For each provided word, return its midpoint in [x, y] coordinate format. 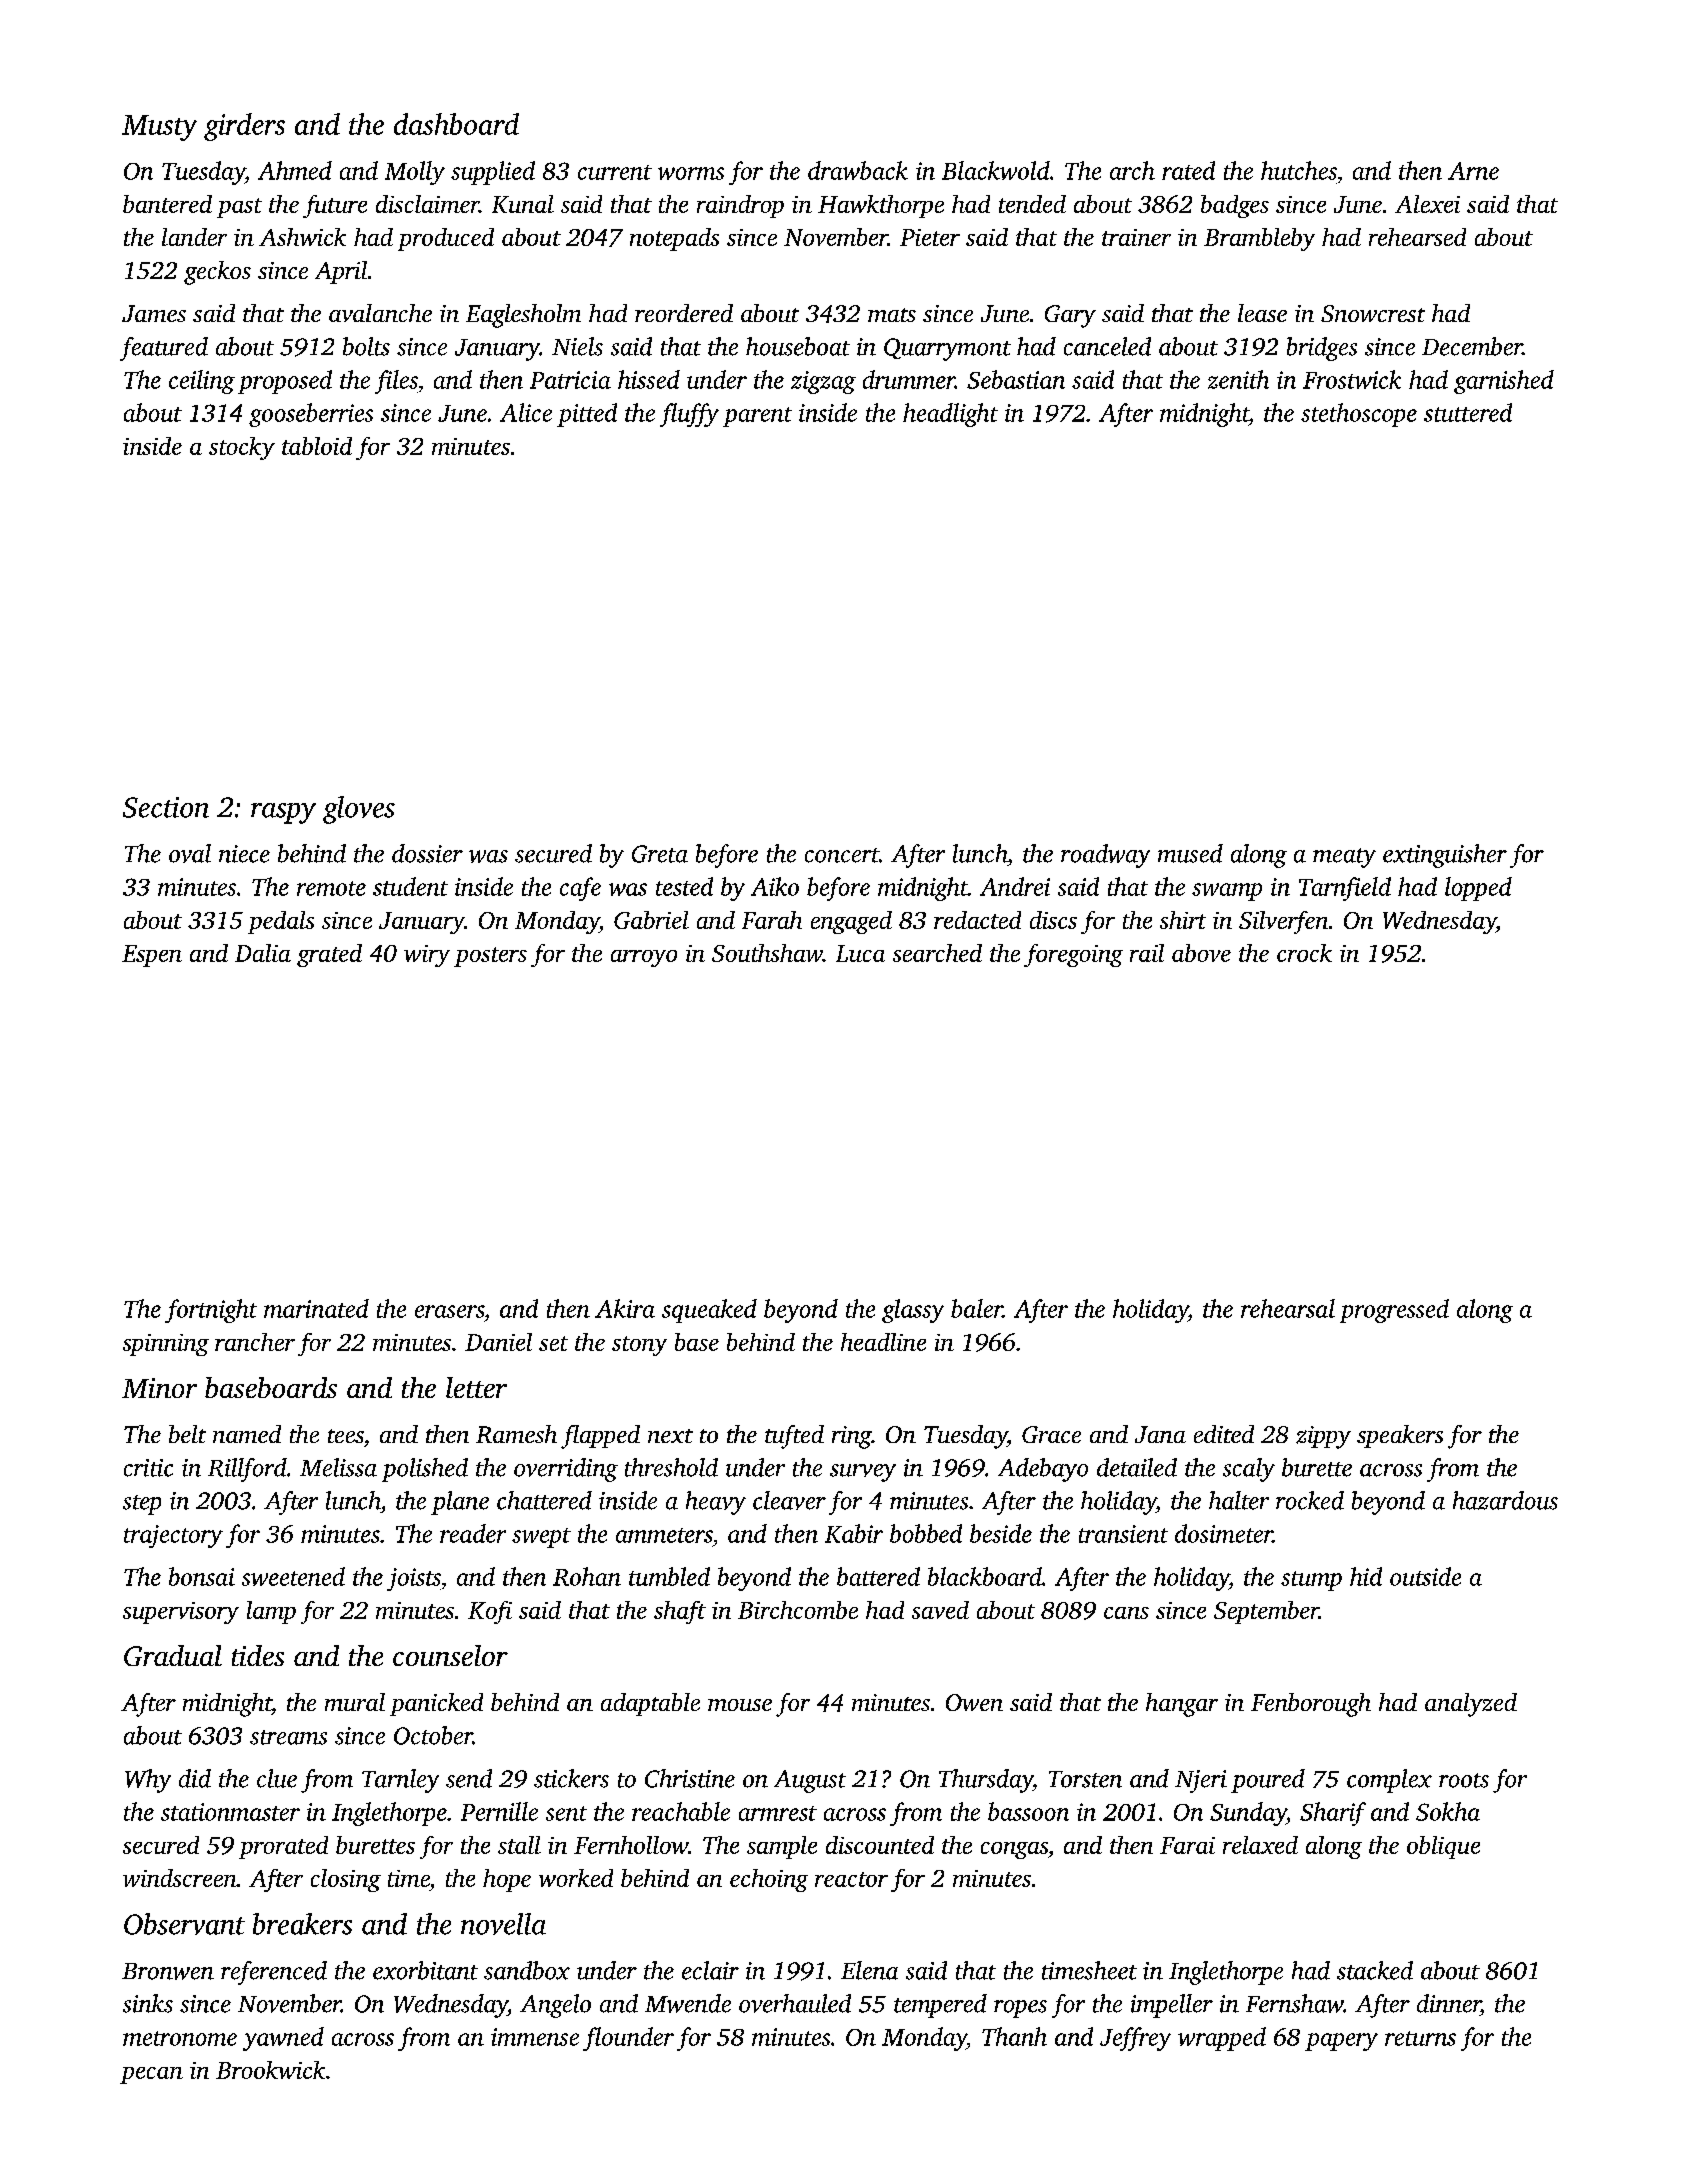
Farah [772, 920]
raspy [283, 813]
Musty [159, 128]
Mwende [688, 2003]
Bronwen [168, 1971]
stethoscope [1359, 415]
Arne [1473, 171]
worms [691, 173]
